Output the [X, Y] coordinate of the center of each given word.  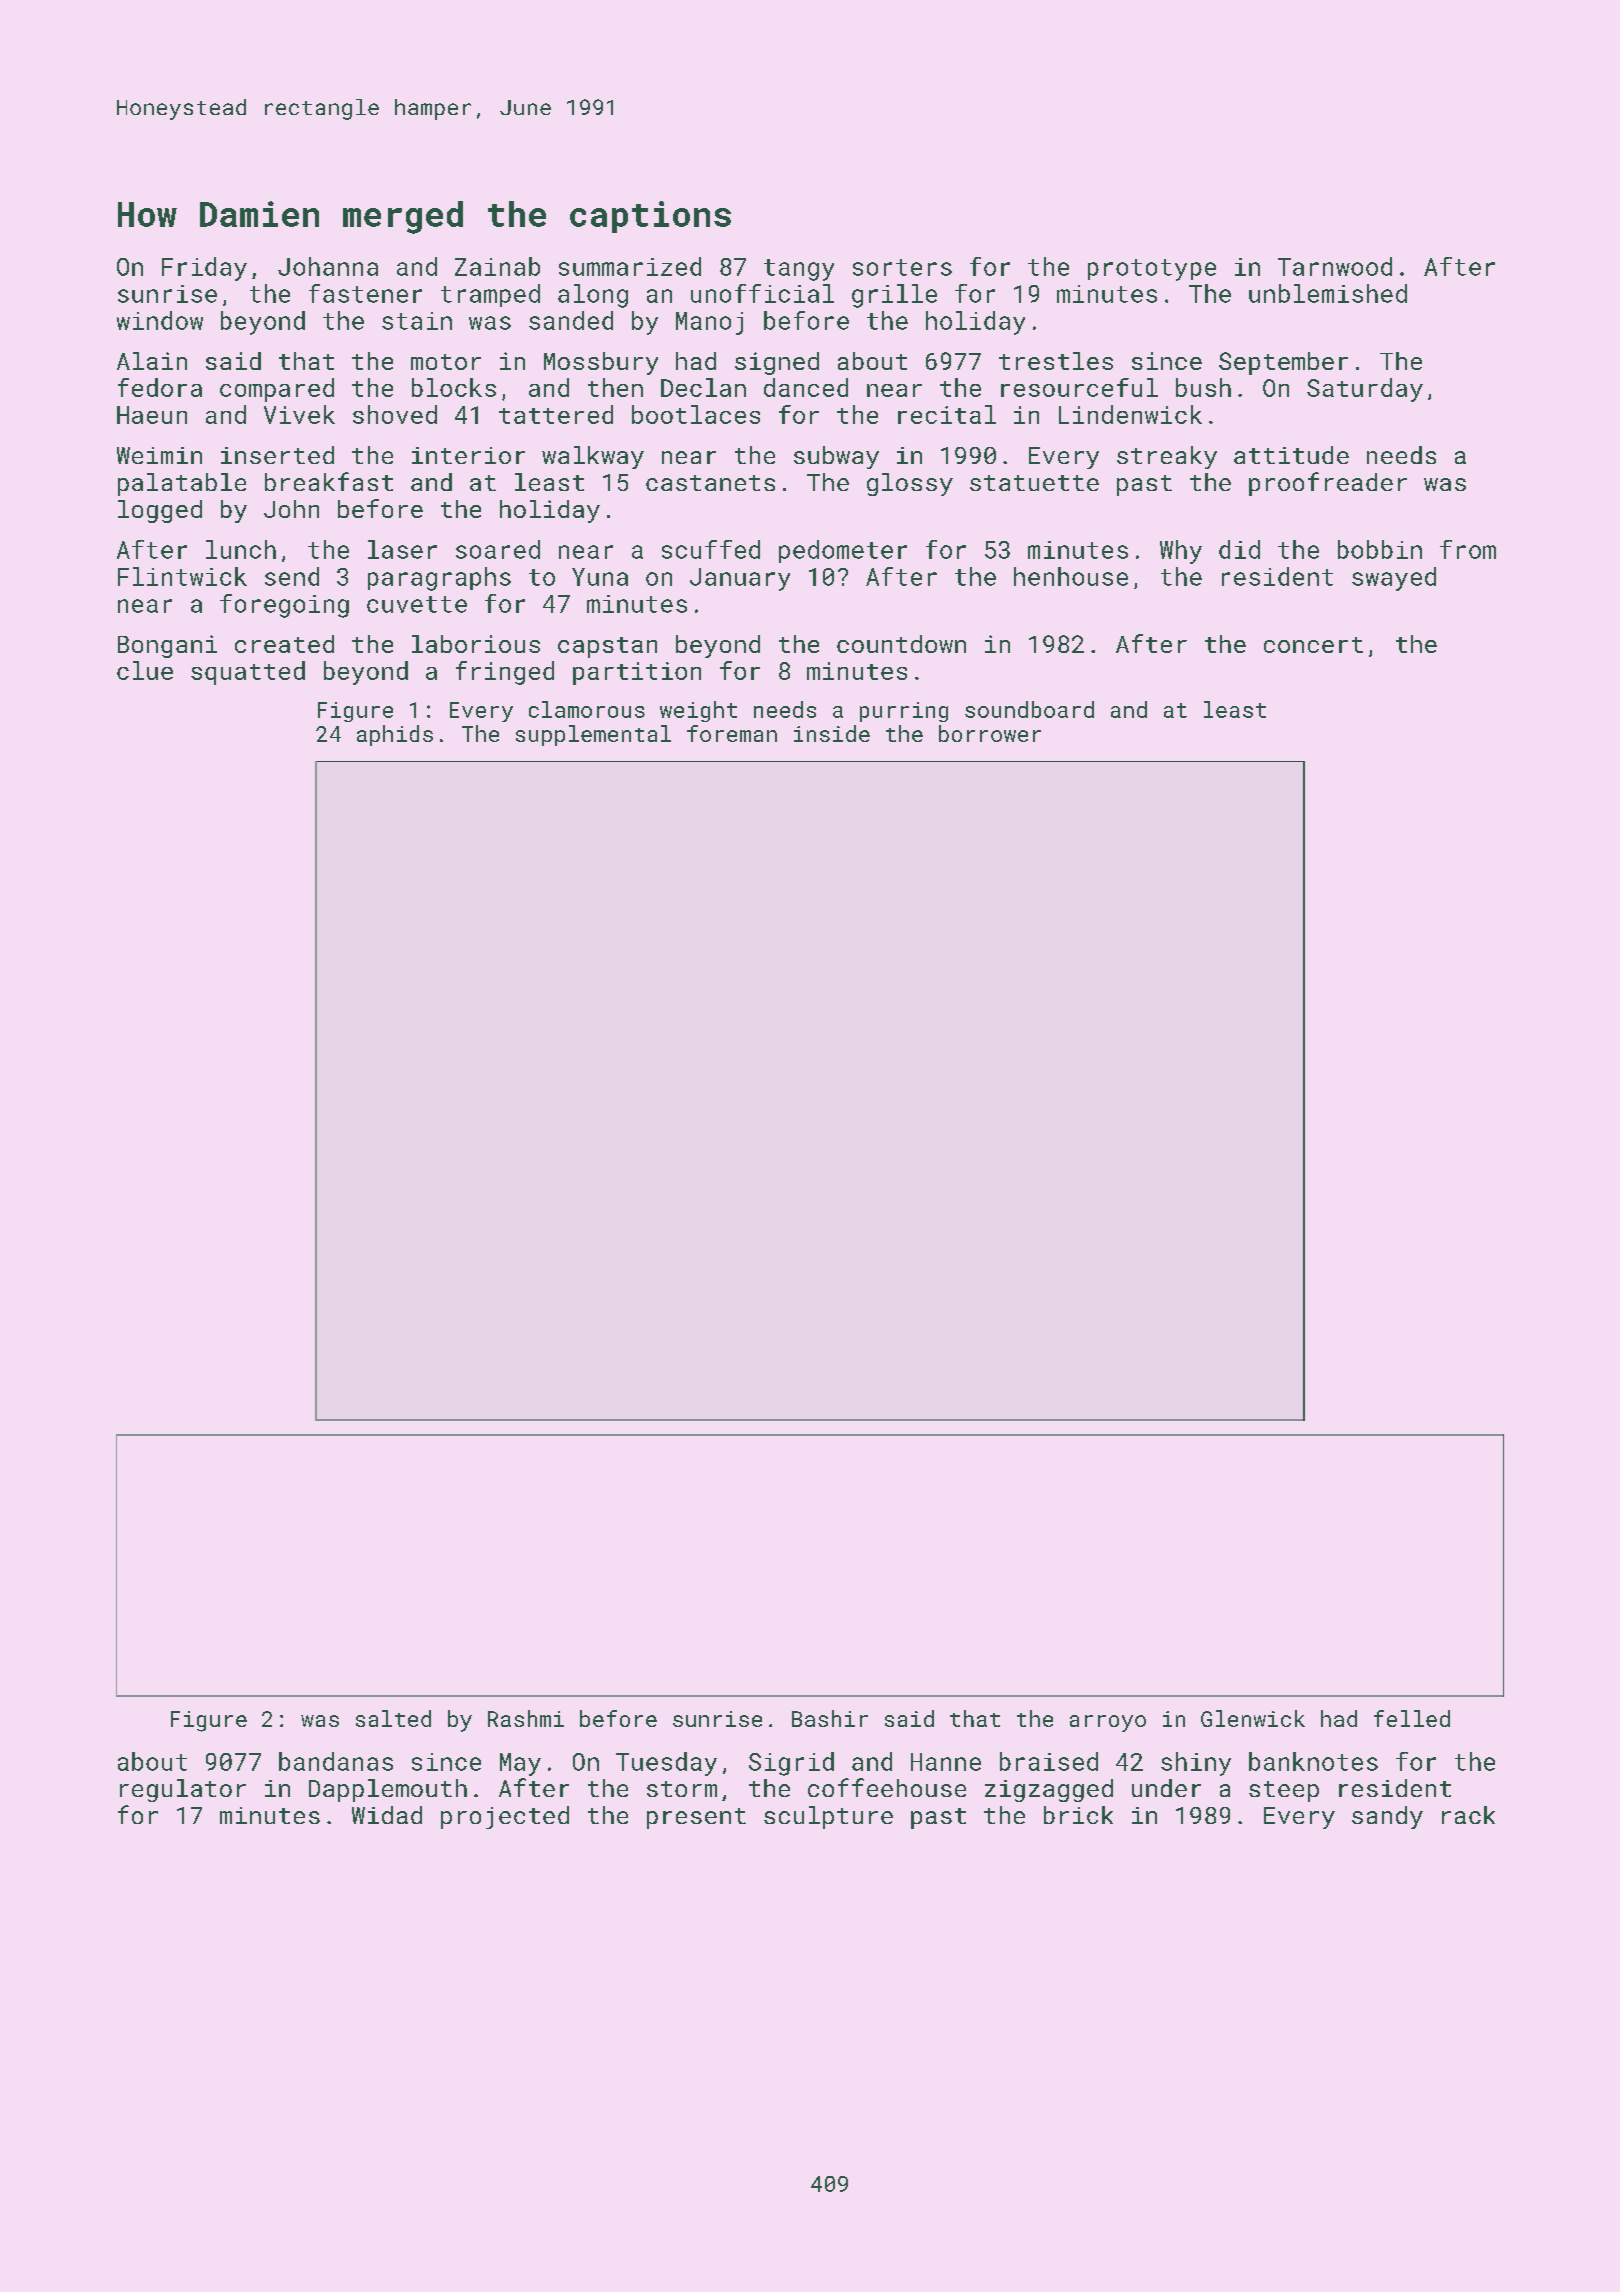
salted [393, 1718]
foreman [732, 733]
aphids [395, 735]
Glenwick [1253, 1718]
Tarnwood [1335, 266]
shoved [395, 414]
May [520, 1764]
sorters [902, 267]
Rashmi [526, 1718]
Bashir [830, 1718]
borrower [990, 733]
